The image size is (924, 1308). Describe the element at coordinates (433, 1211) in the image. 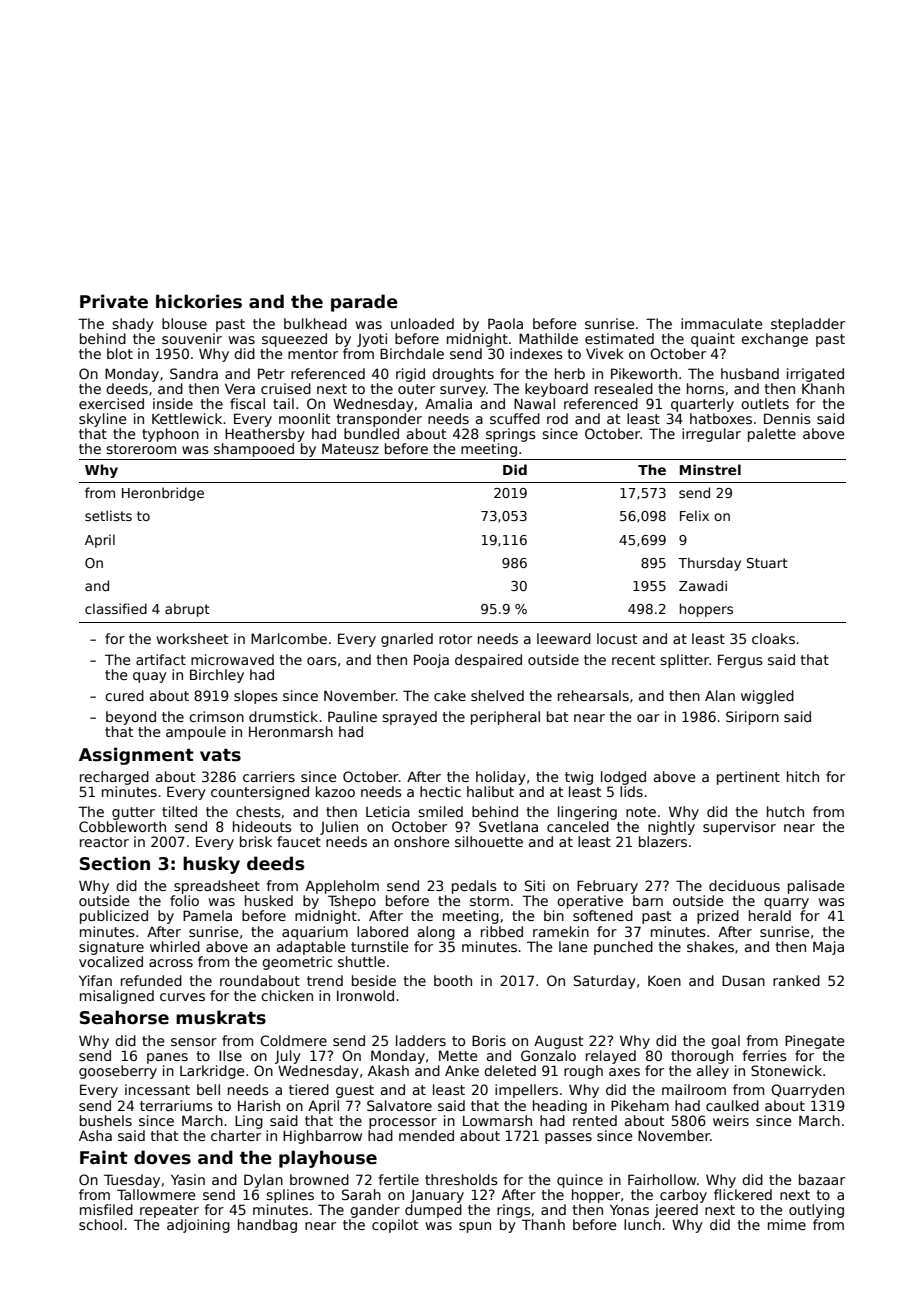

I see `dumped` at that location.
